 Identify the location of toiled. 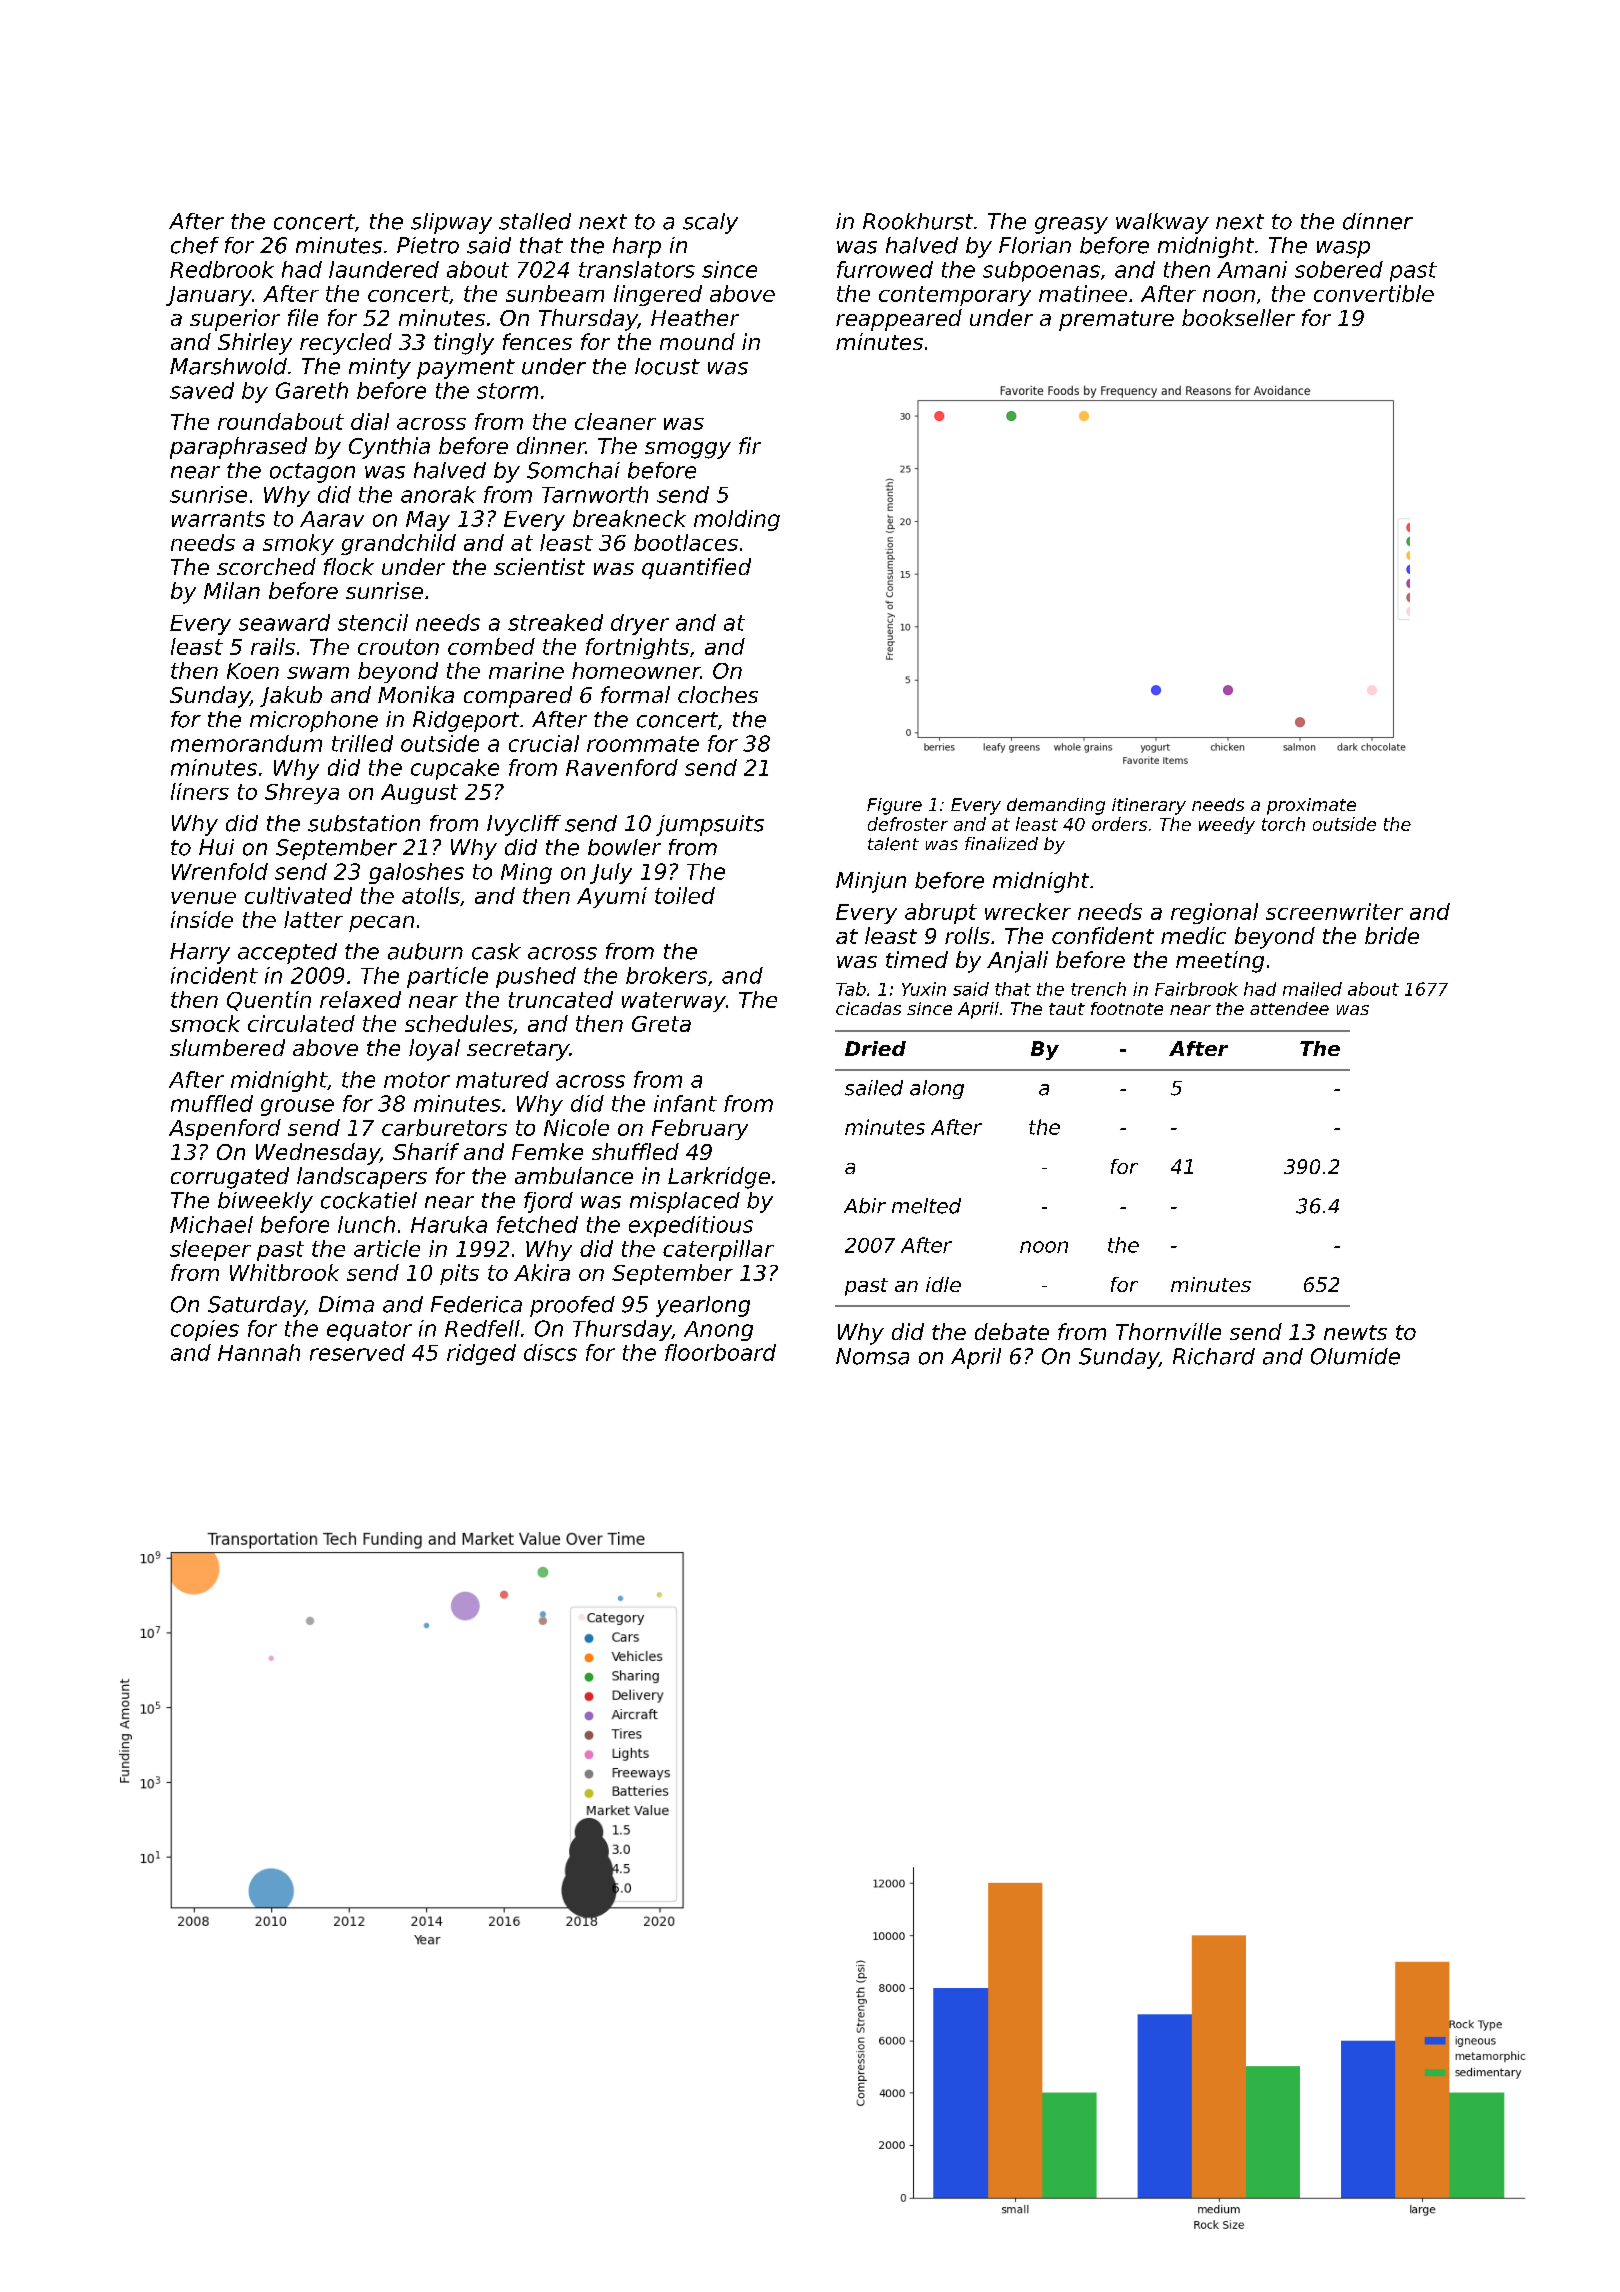
(685, 895).
